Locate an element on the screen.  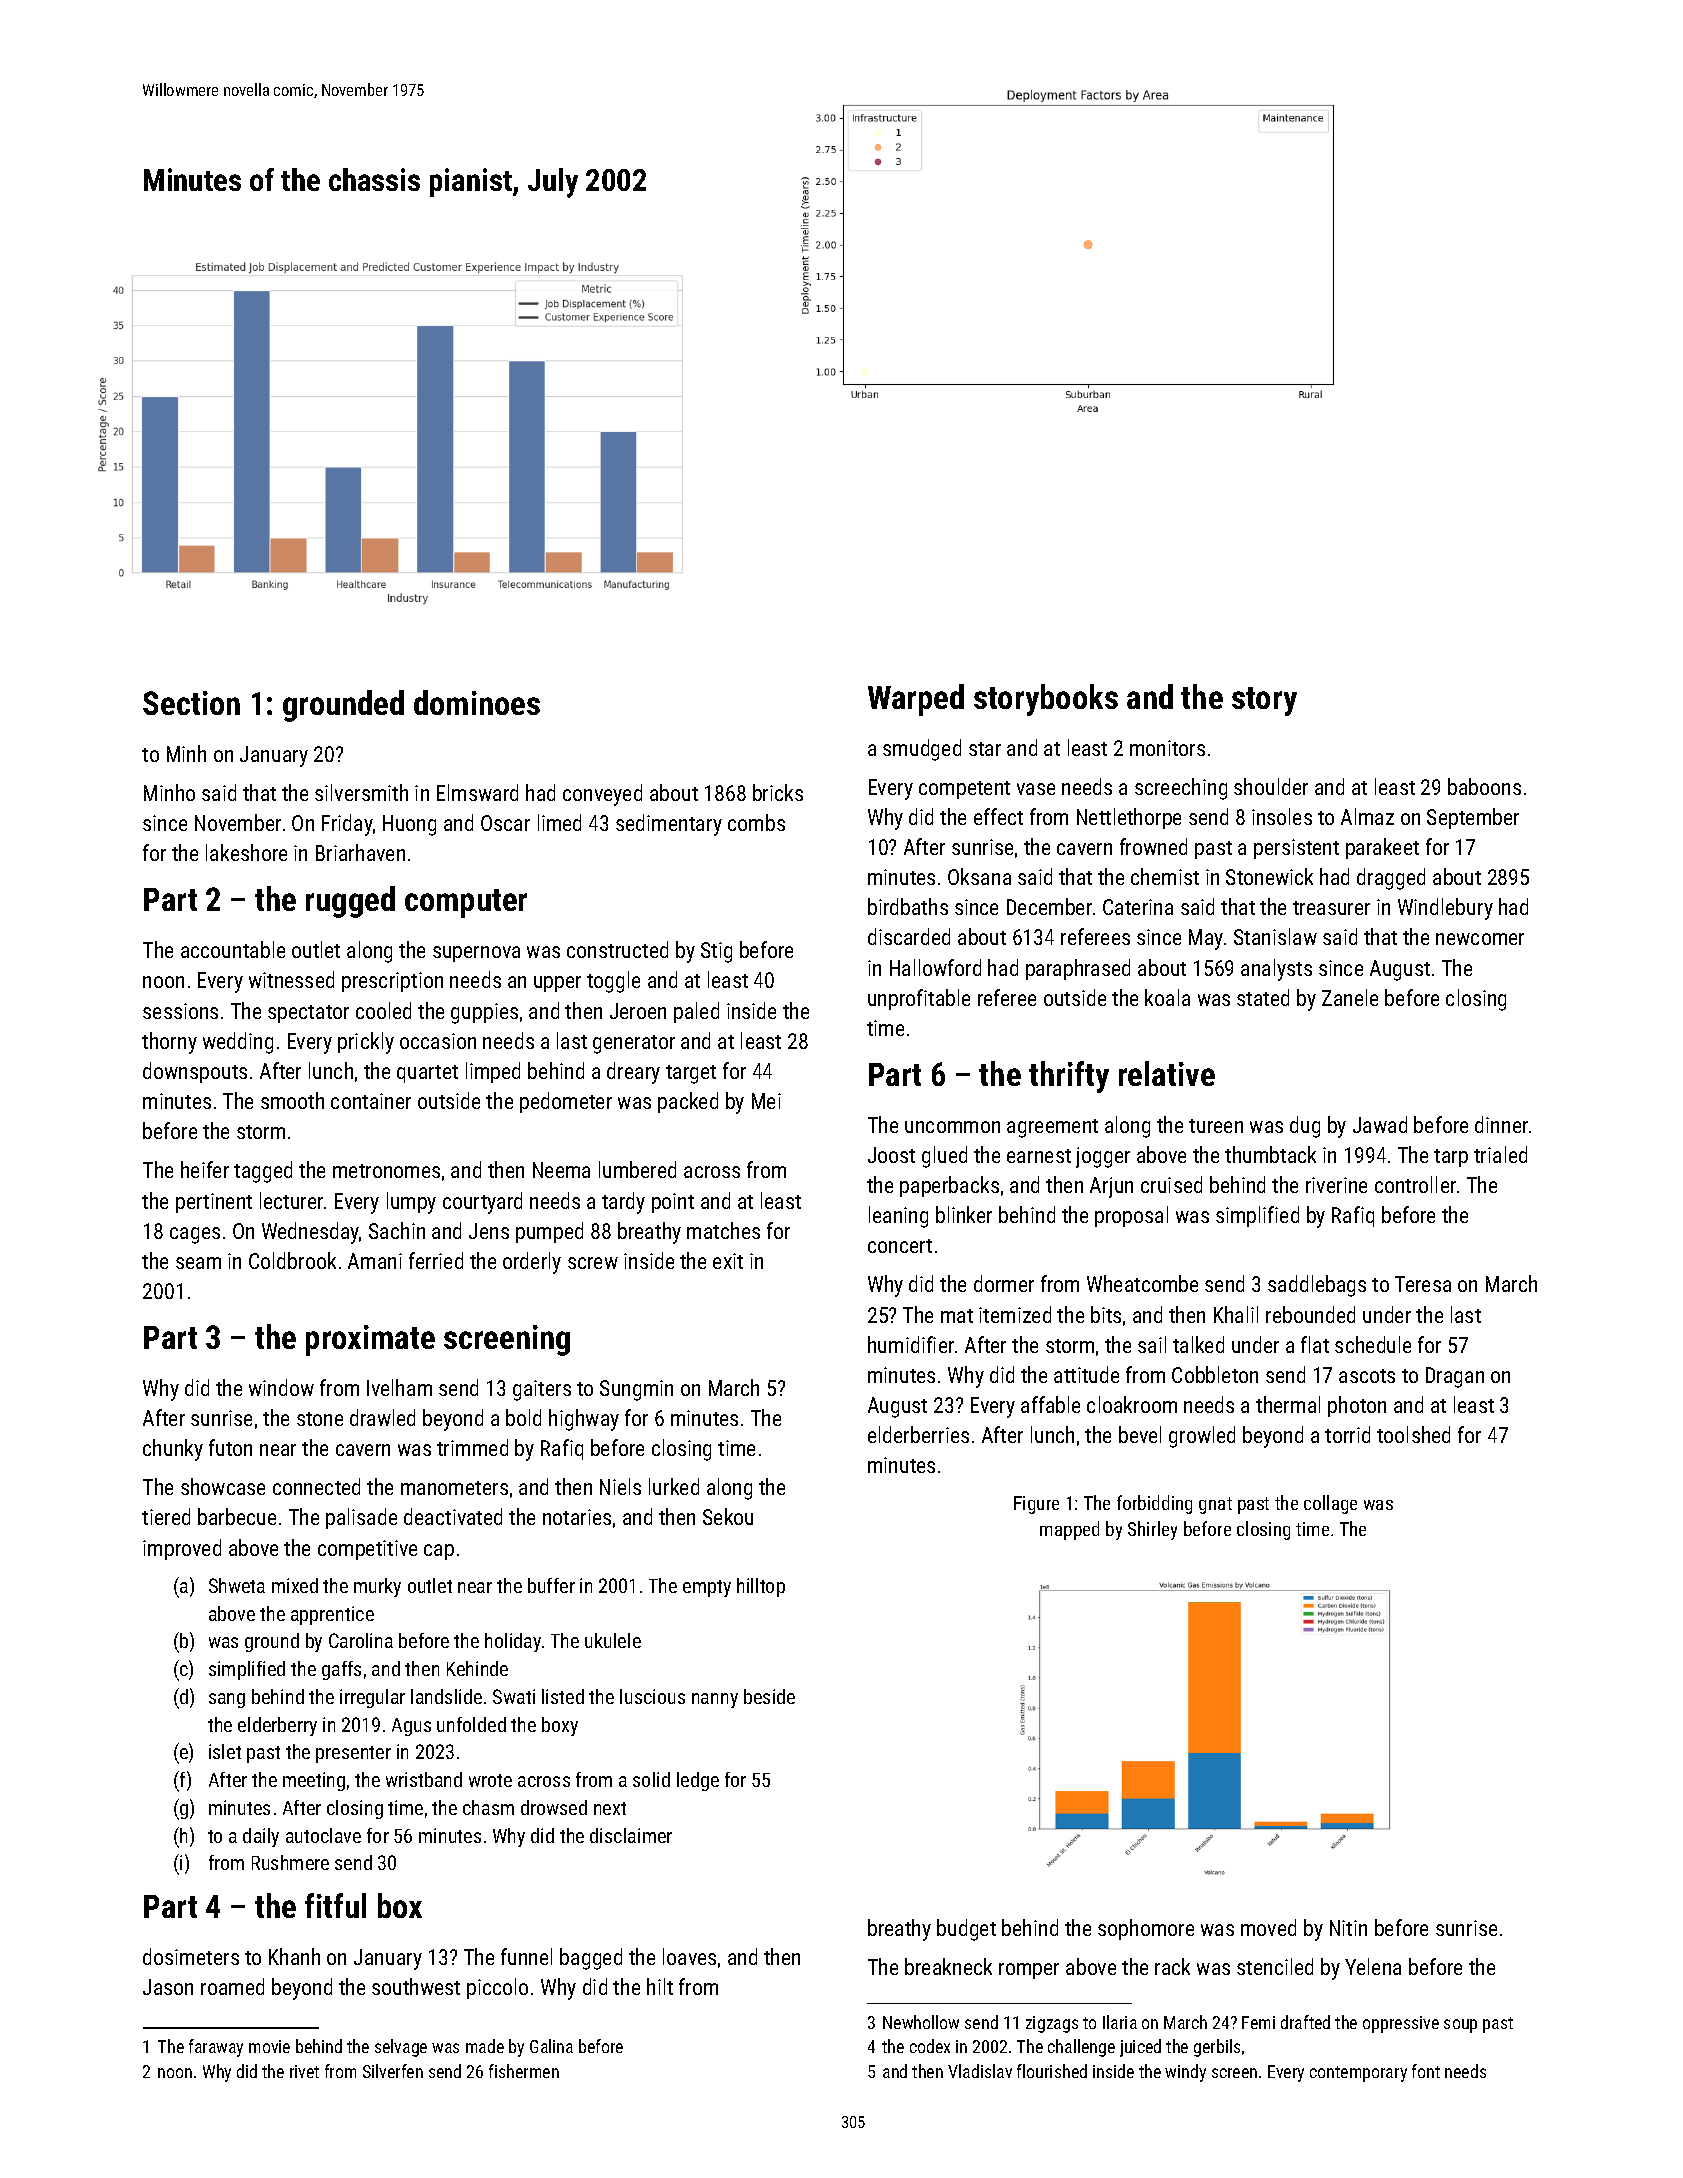
dominoes is located at coordinates (477, 702).
